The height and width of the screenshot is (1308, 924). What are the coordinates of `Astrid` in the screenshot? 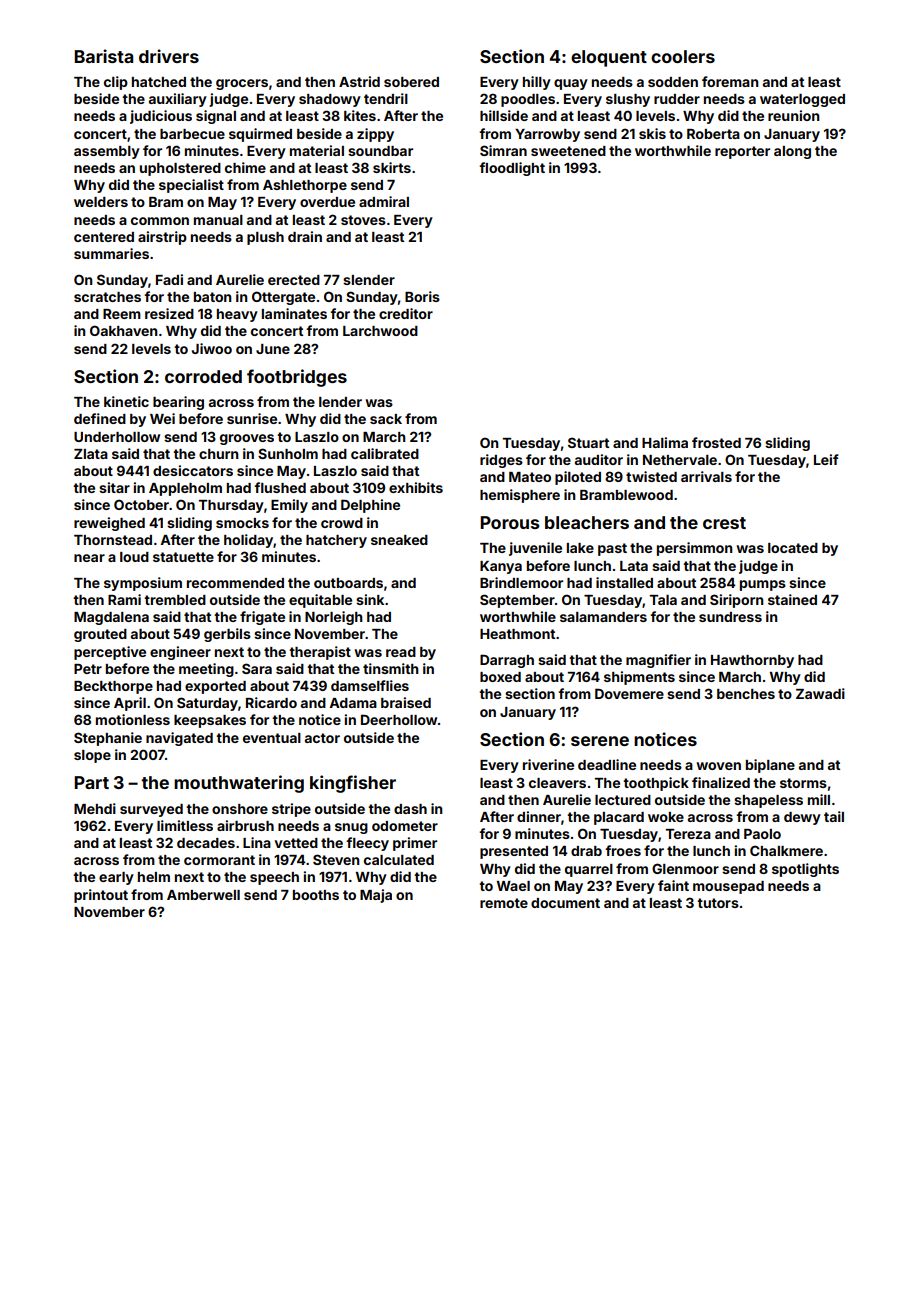 It's located at (359, 81).
